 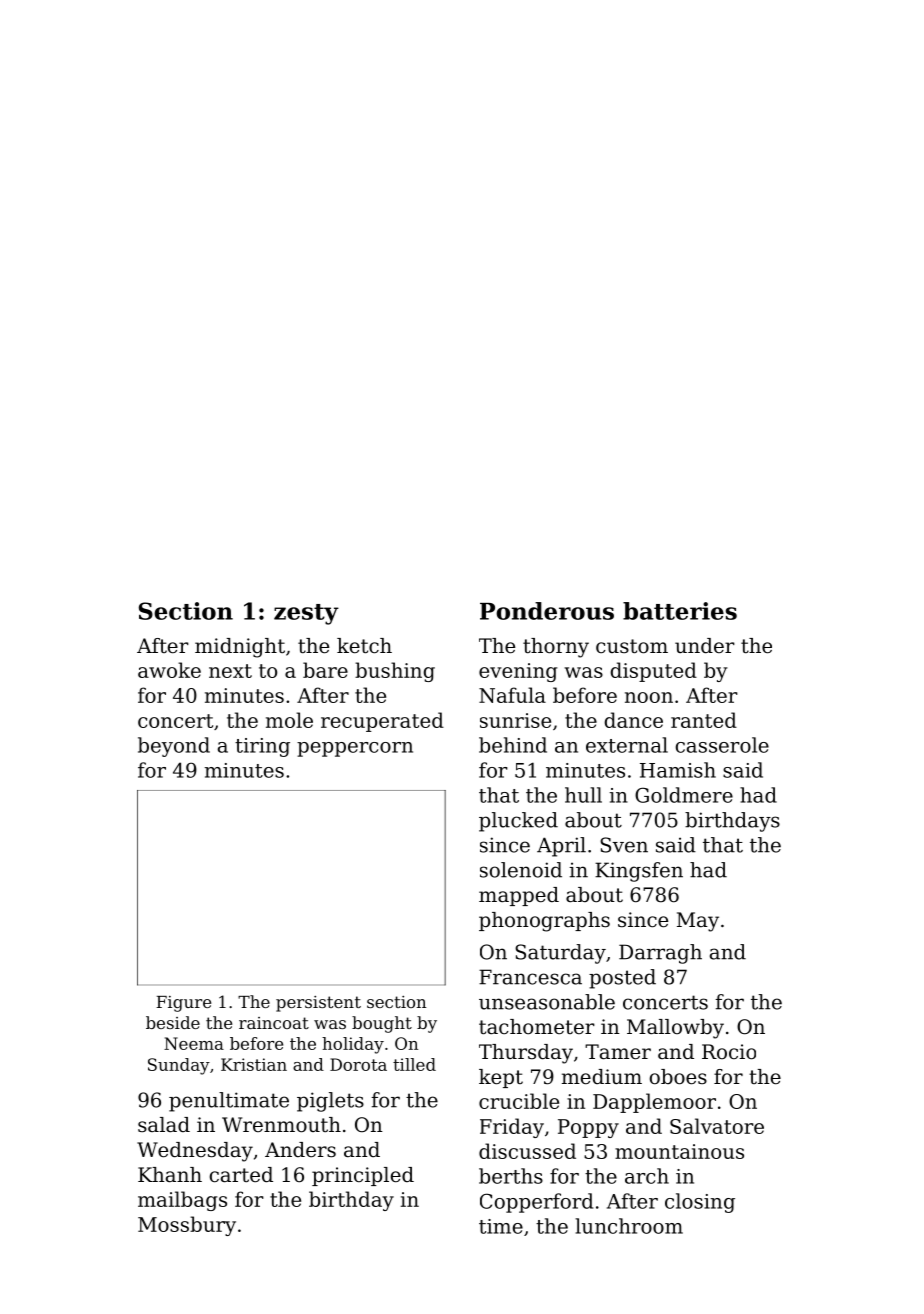 What do you see at coordinates (698, 922) in the document?
I see `May` at bounding box center [698, 922].
